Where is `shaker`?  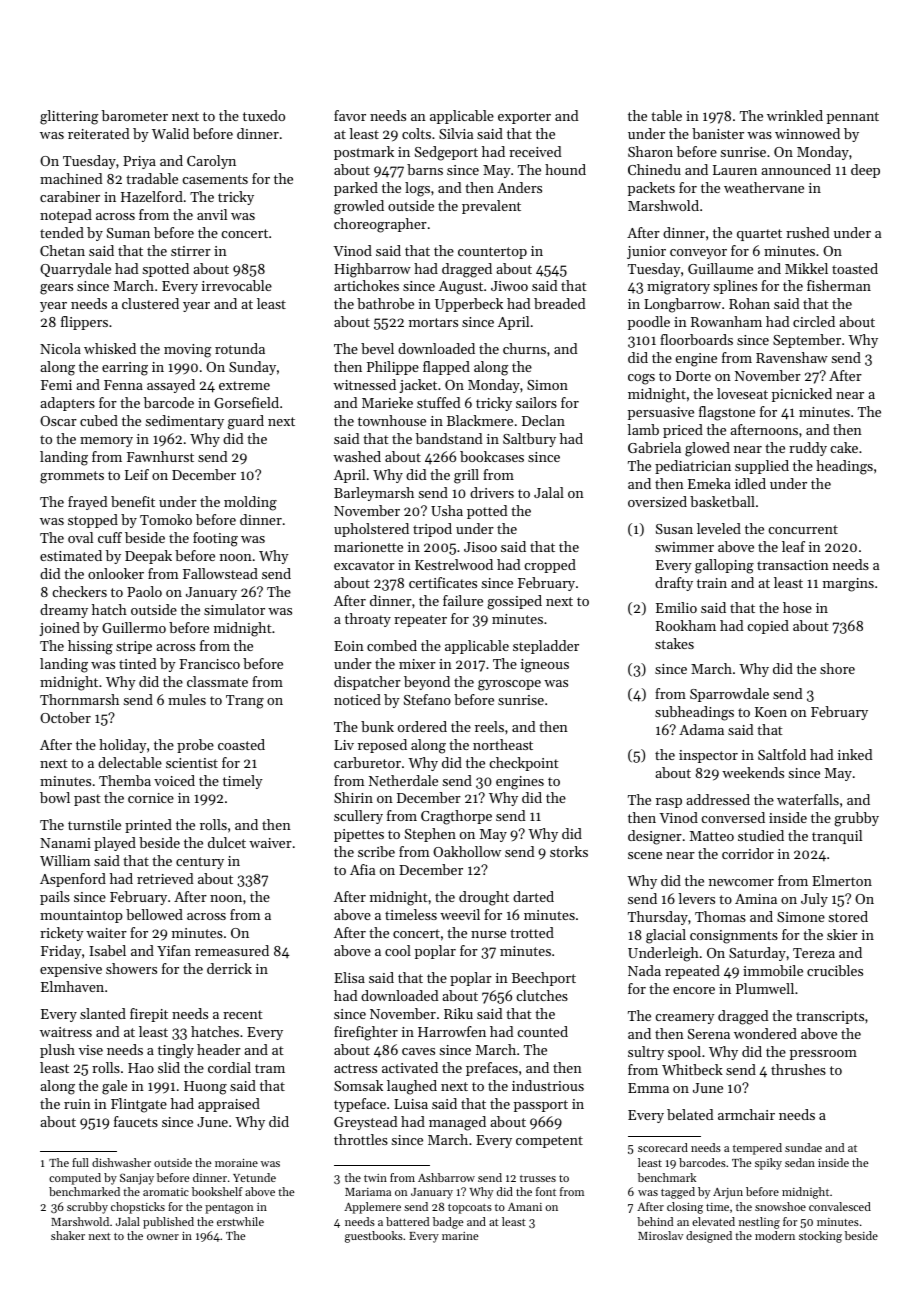 shaker is located at coordinates (68, 1235).
